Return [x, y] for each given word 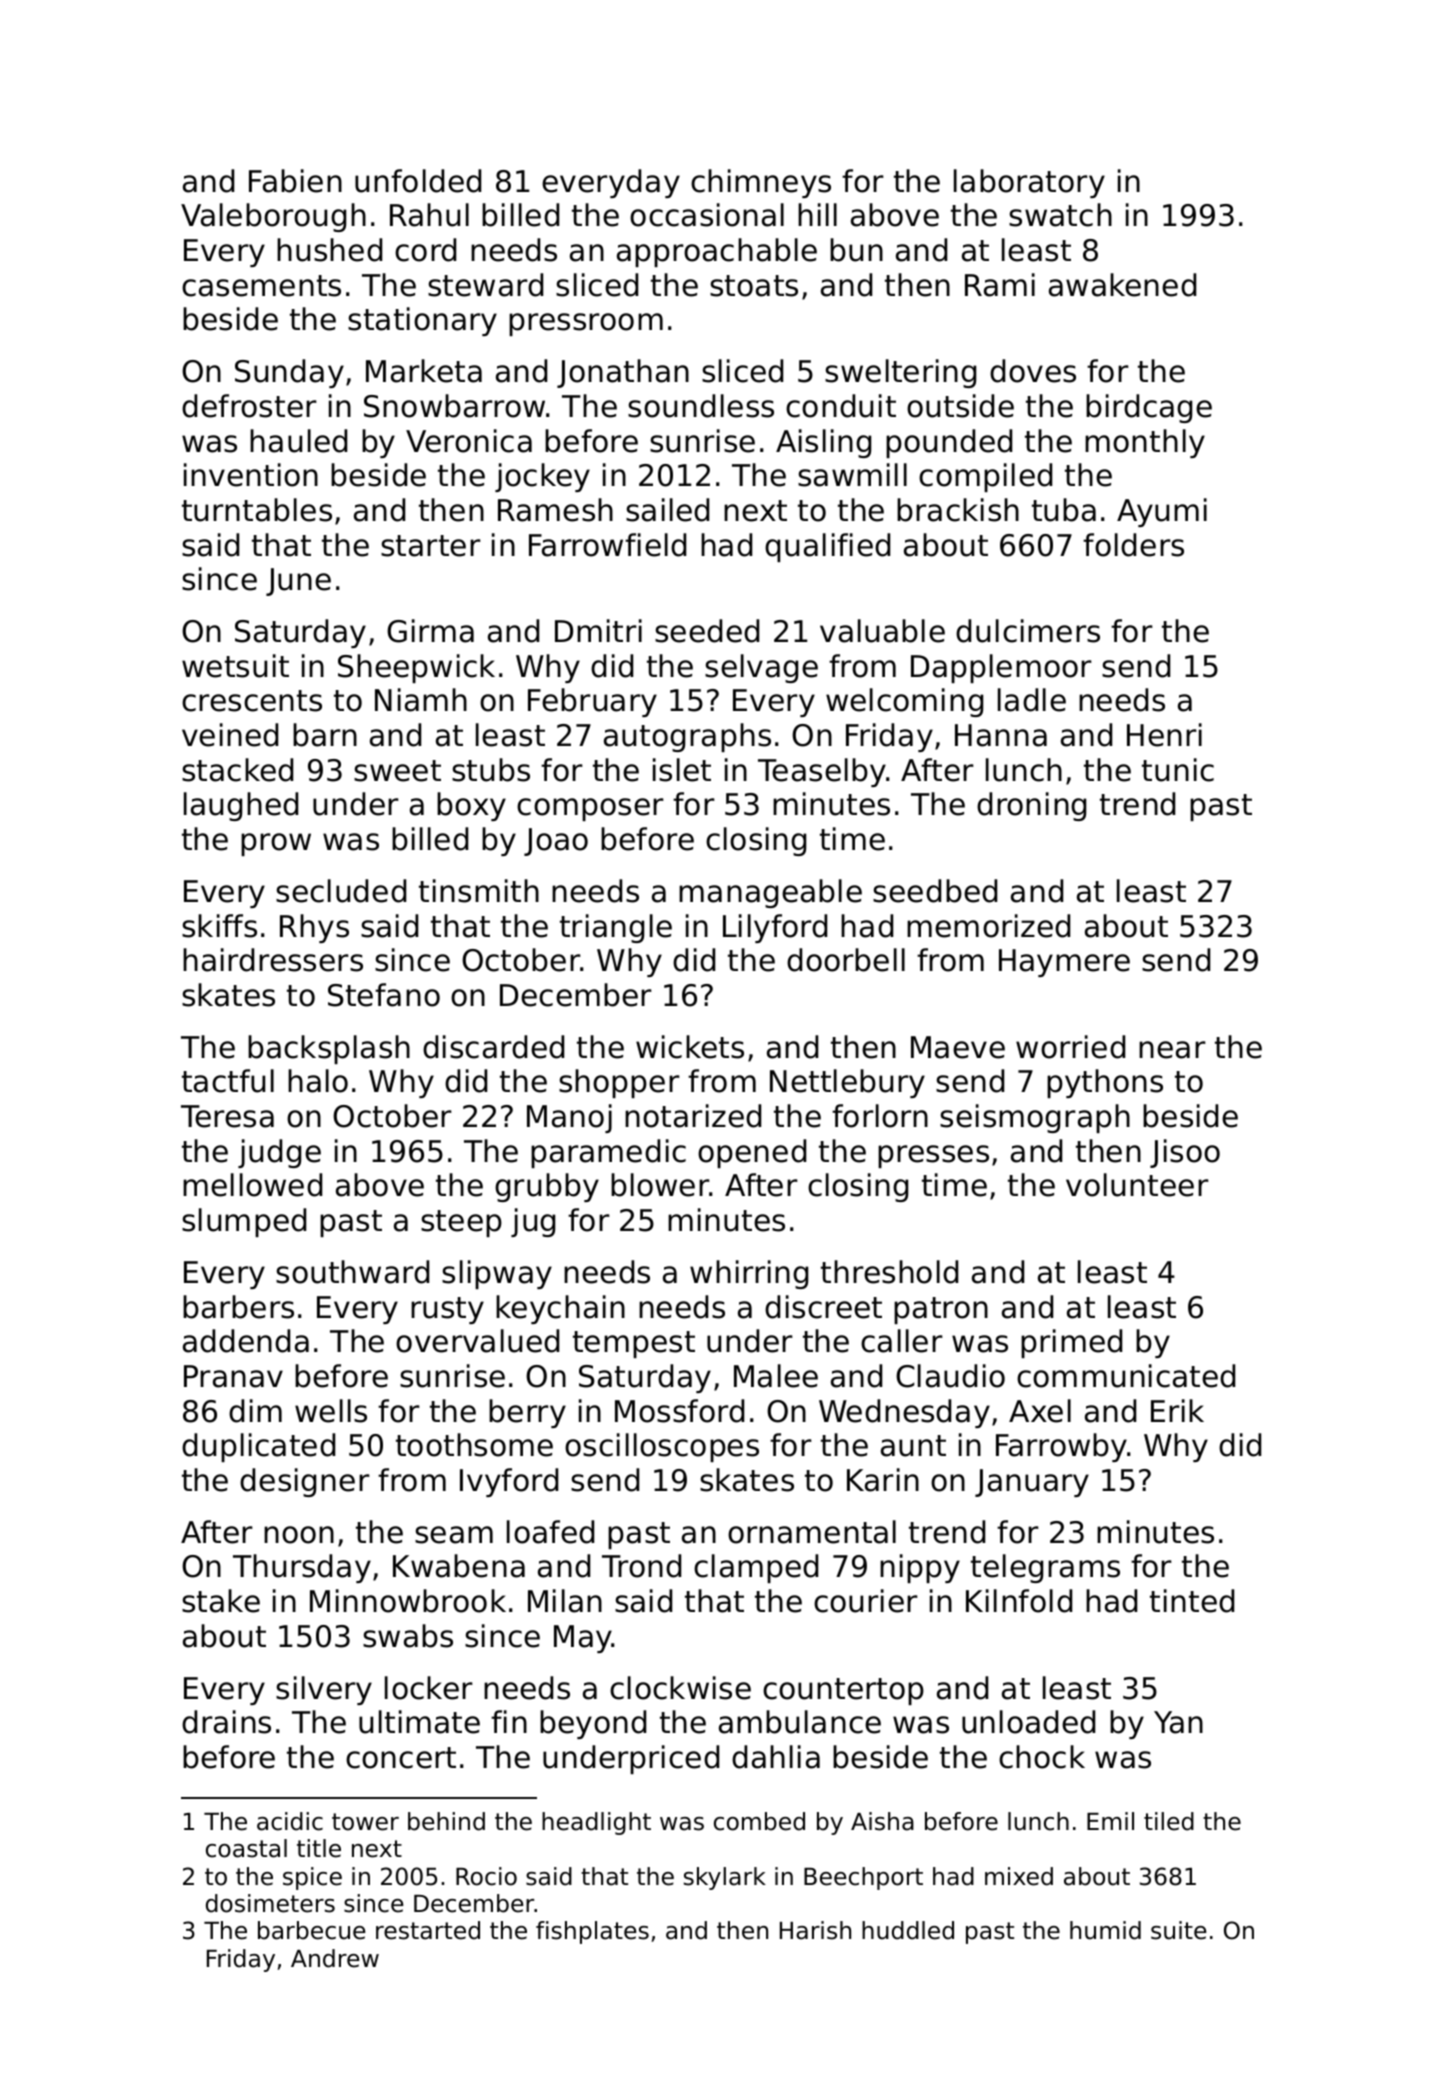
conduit [841, 406]
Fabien [295, 181]
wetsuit [235, 666]
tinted [1192, 1601]
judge [279, 1153]
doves [1033, 371]
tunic [1178, 770]
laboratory [1029, 183]
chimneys [761, 183]
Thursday [302, 1568]
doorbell [846, 960]
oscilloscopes [662, 1447]
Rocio [486, 1876]
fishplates [592, 1932]
